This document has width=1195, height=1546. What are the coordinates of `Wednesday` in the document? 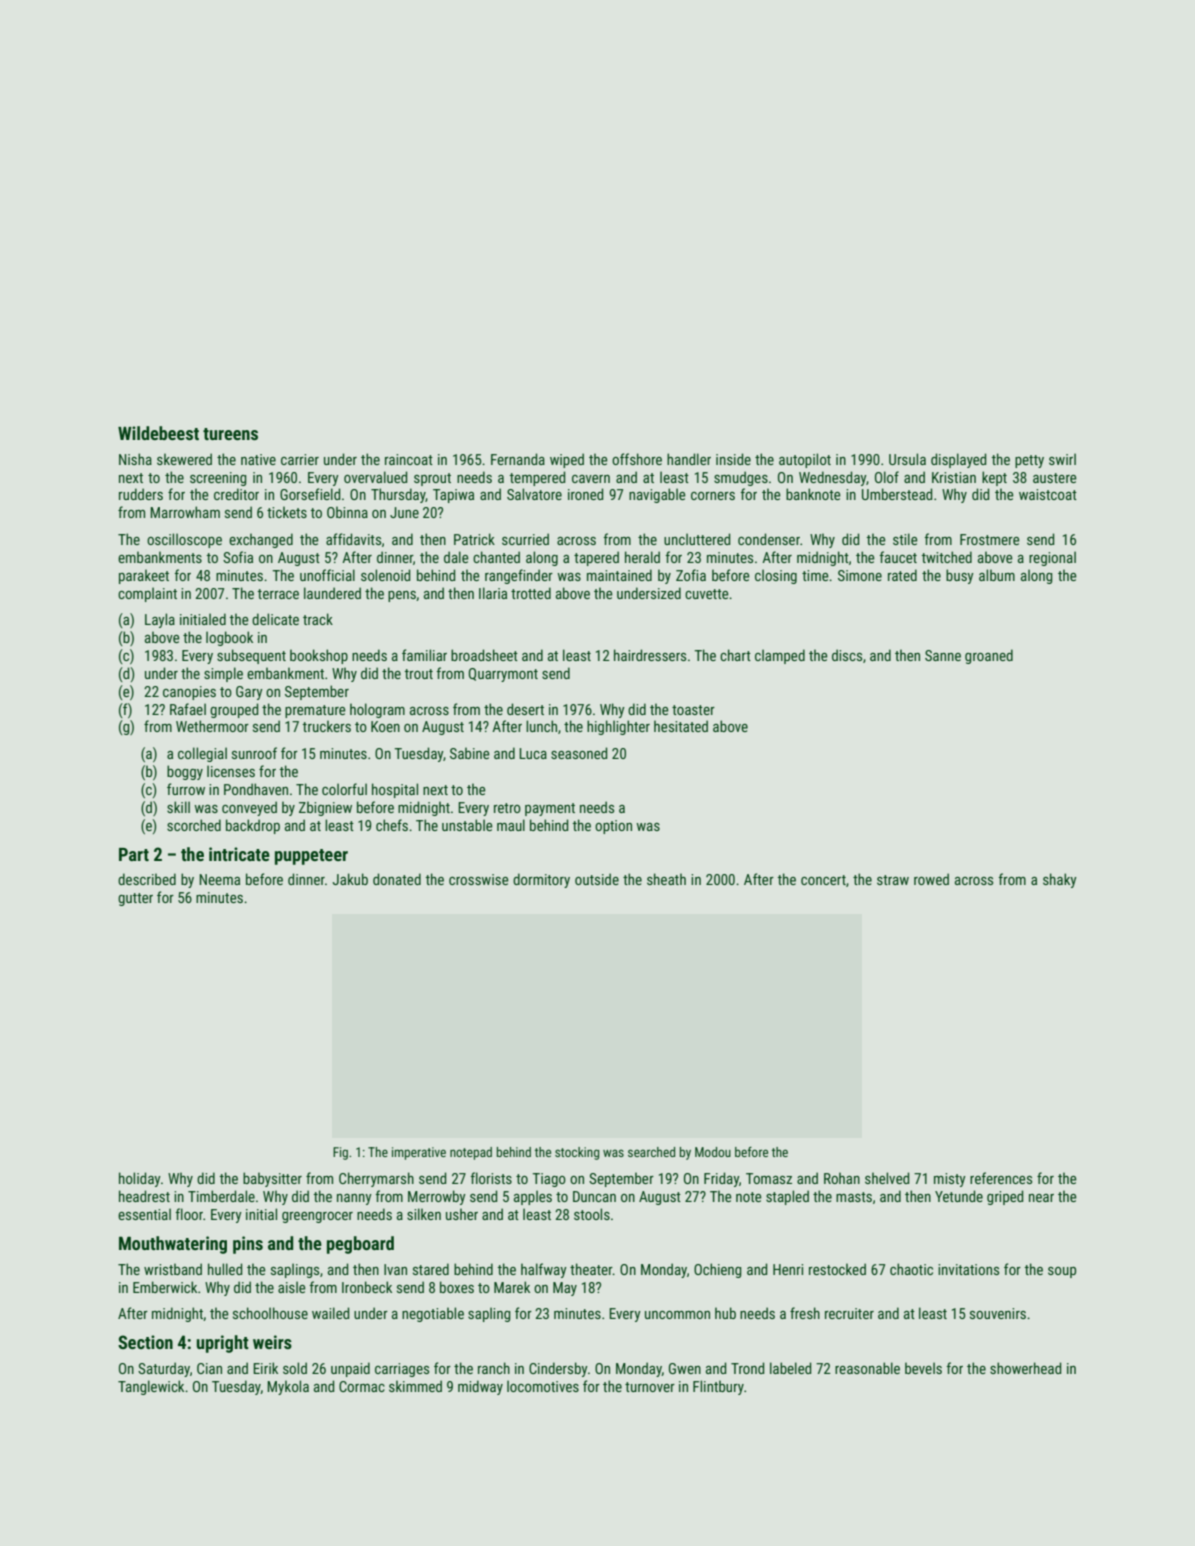 It's located at (832, 478).
